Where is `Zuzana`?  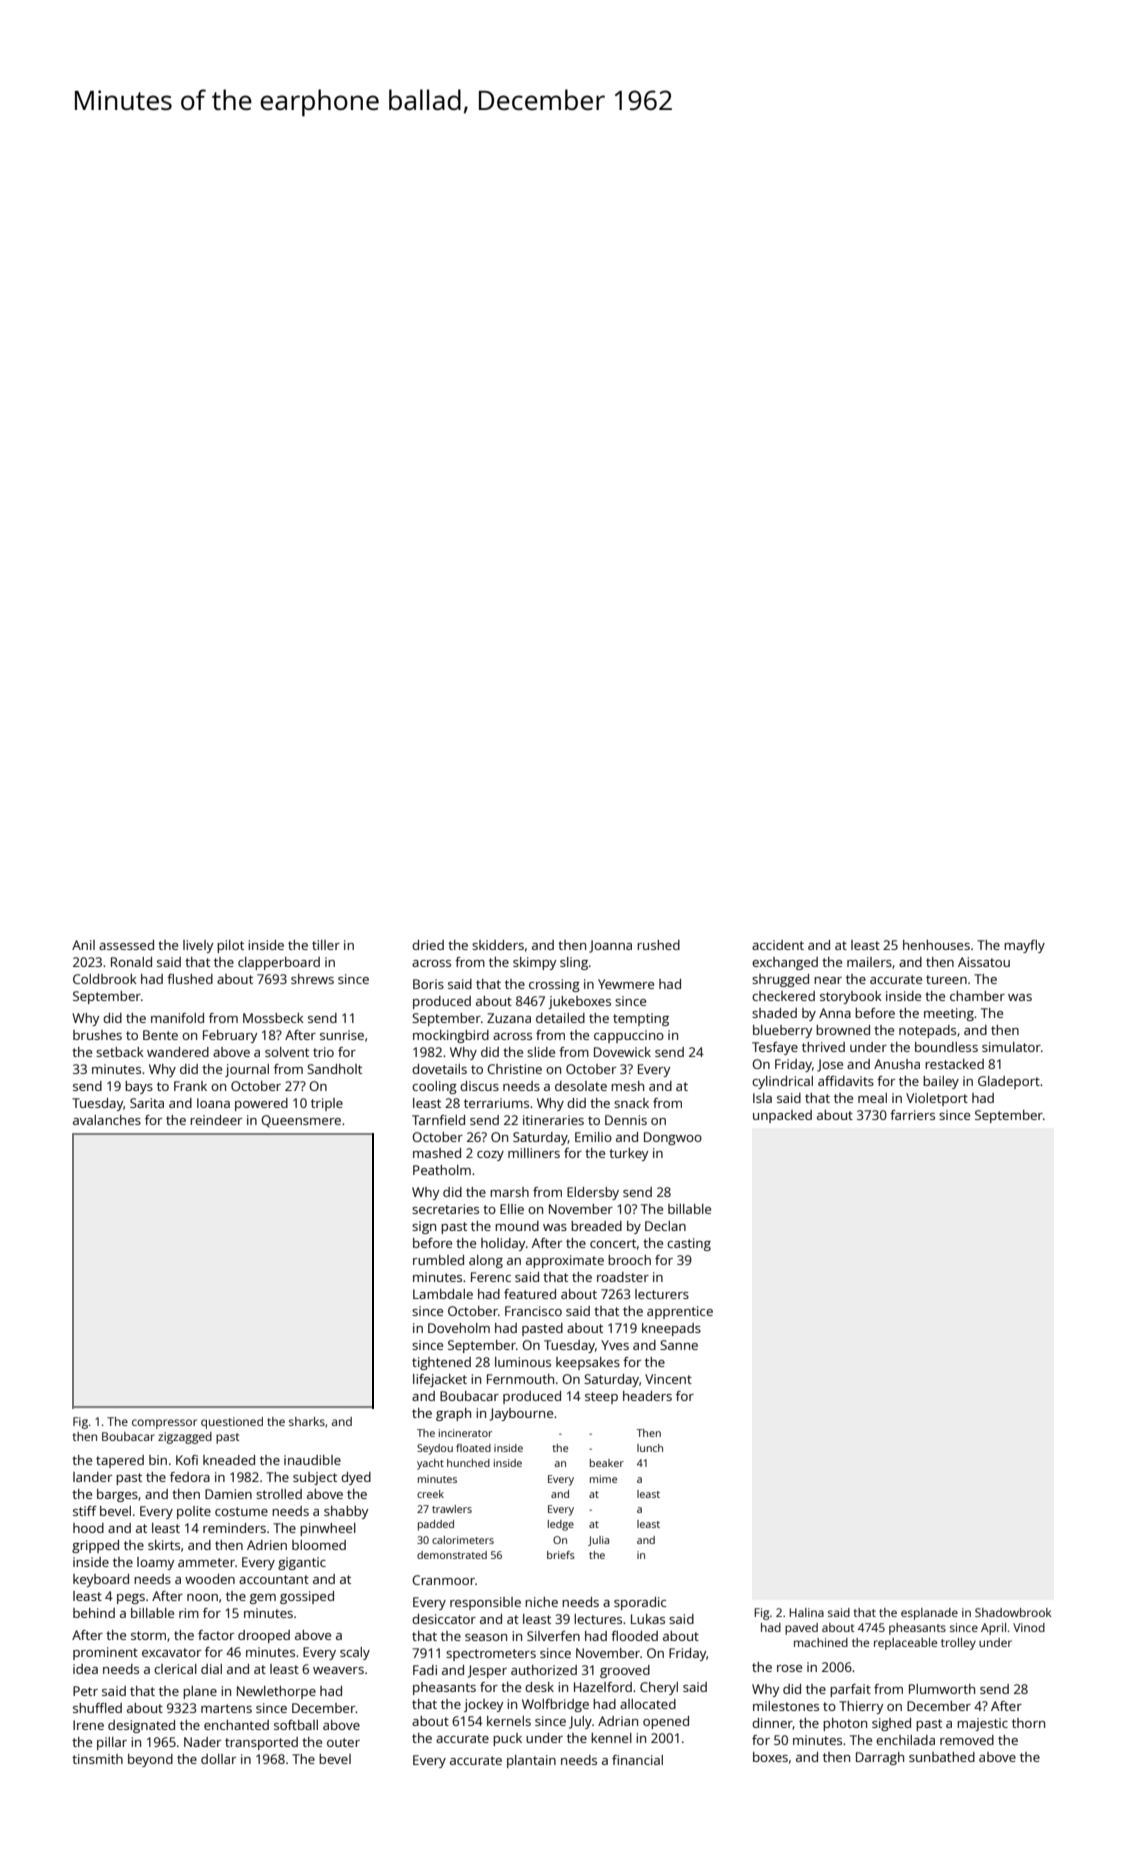
Zuzana is located at coordinates (509, 1018).
